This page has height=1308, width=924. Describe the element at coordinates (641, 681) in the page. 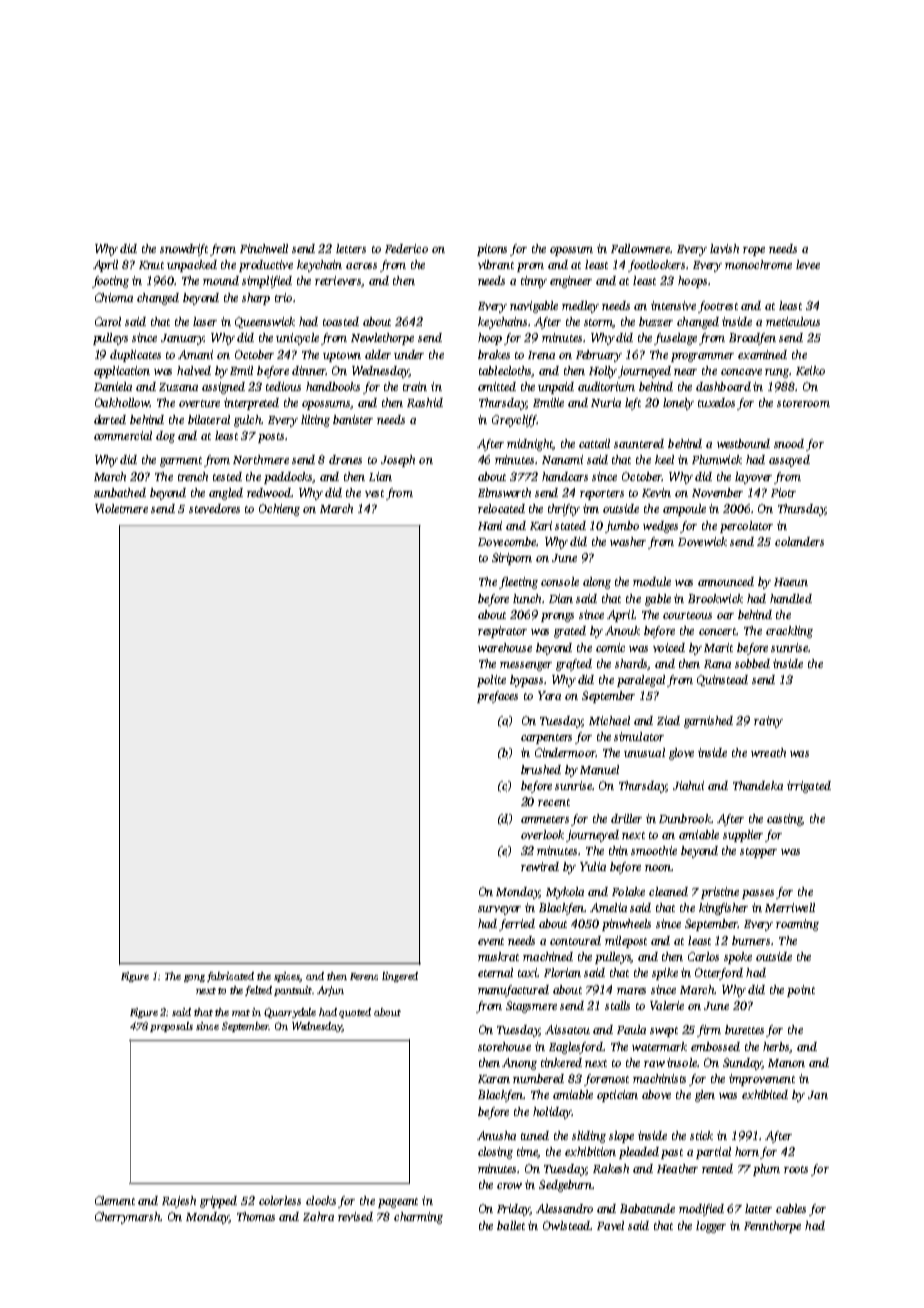

I see `paralegal` at that location.
